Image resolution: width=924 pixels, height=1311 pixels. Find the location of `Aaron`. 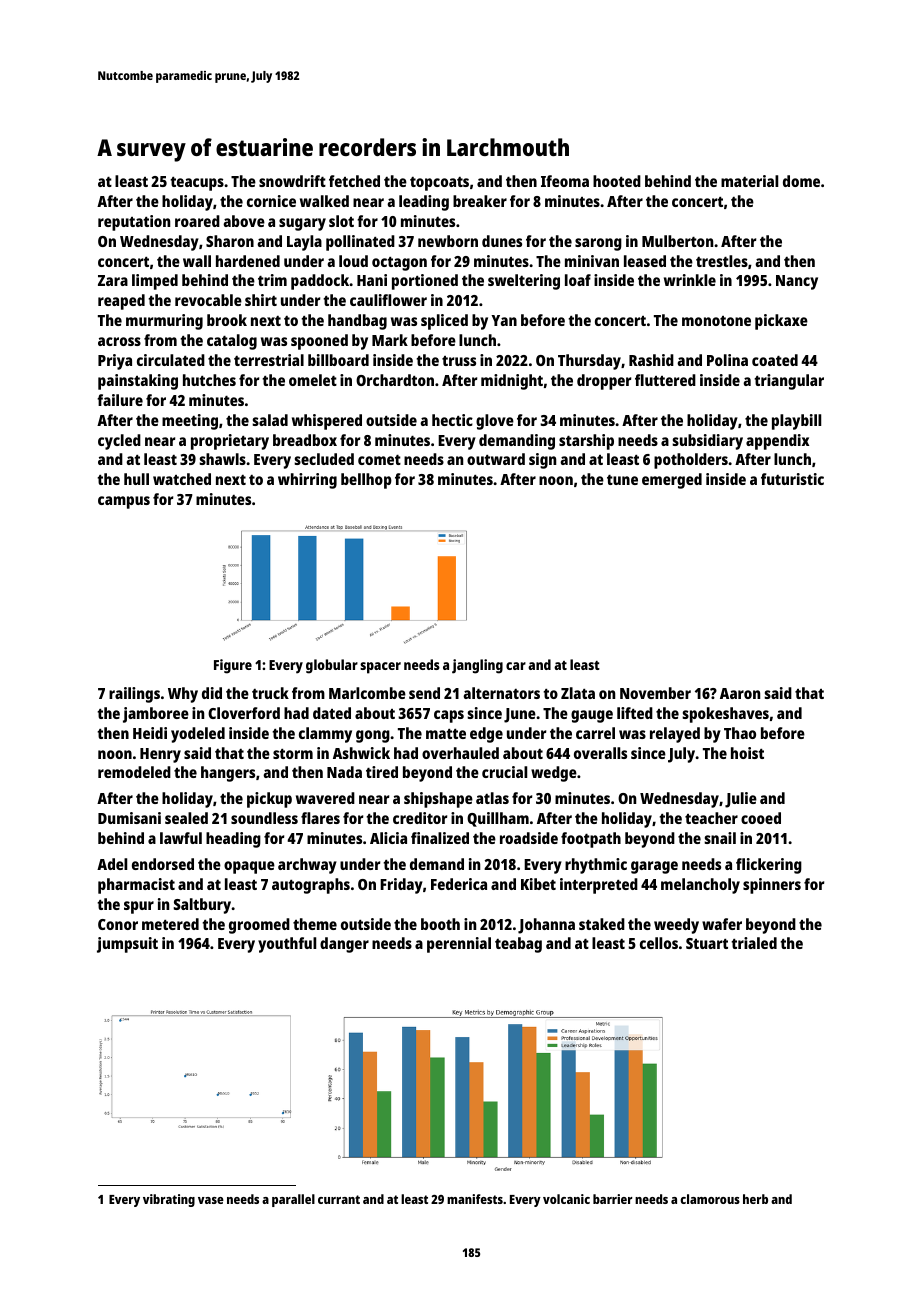

Aaron is located at coordinates (740, 693).
